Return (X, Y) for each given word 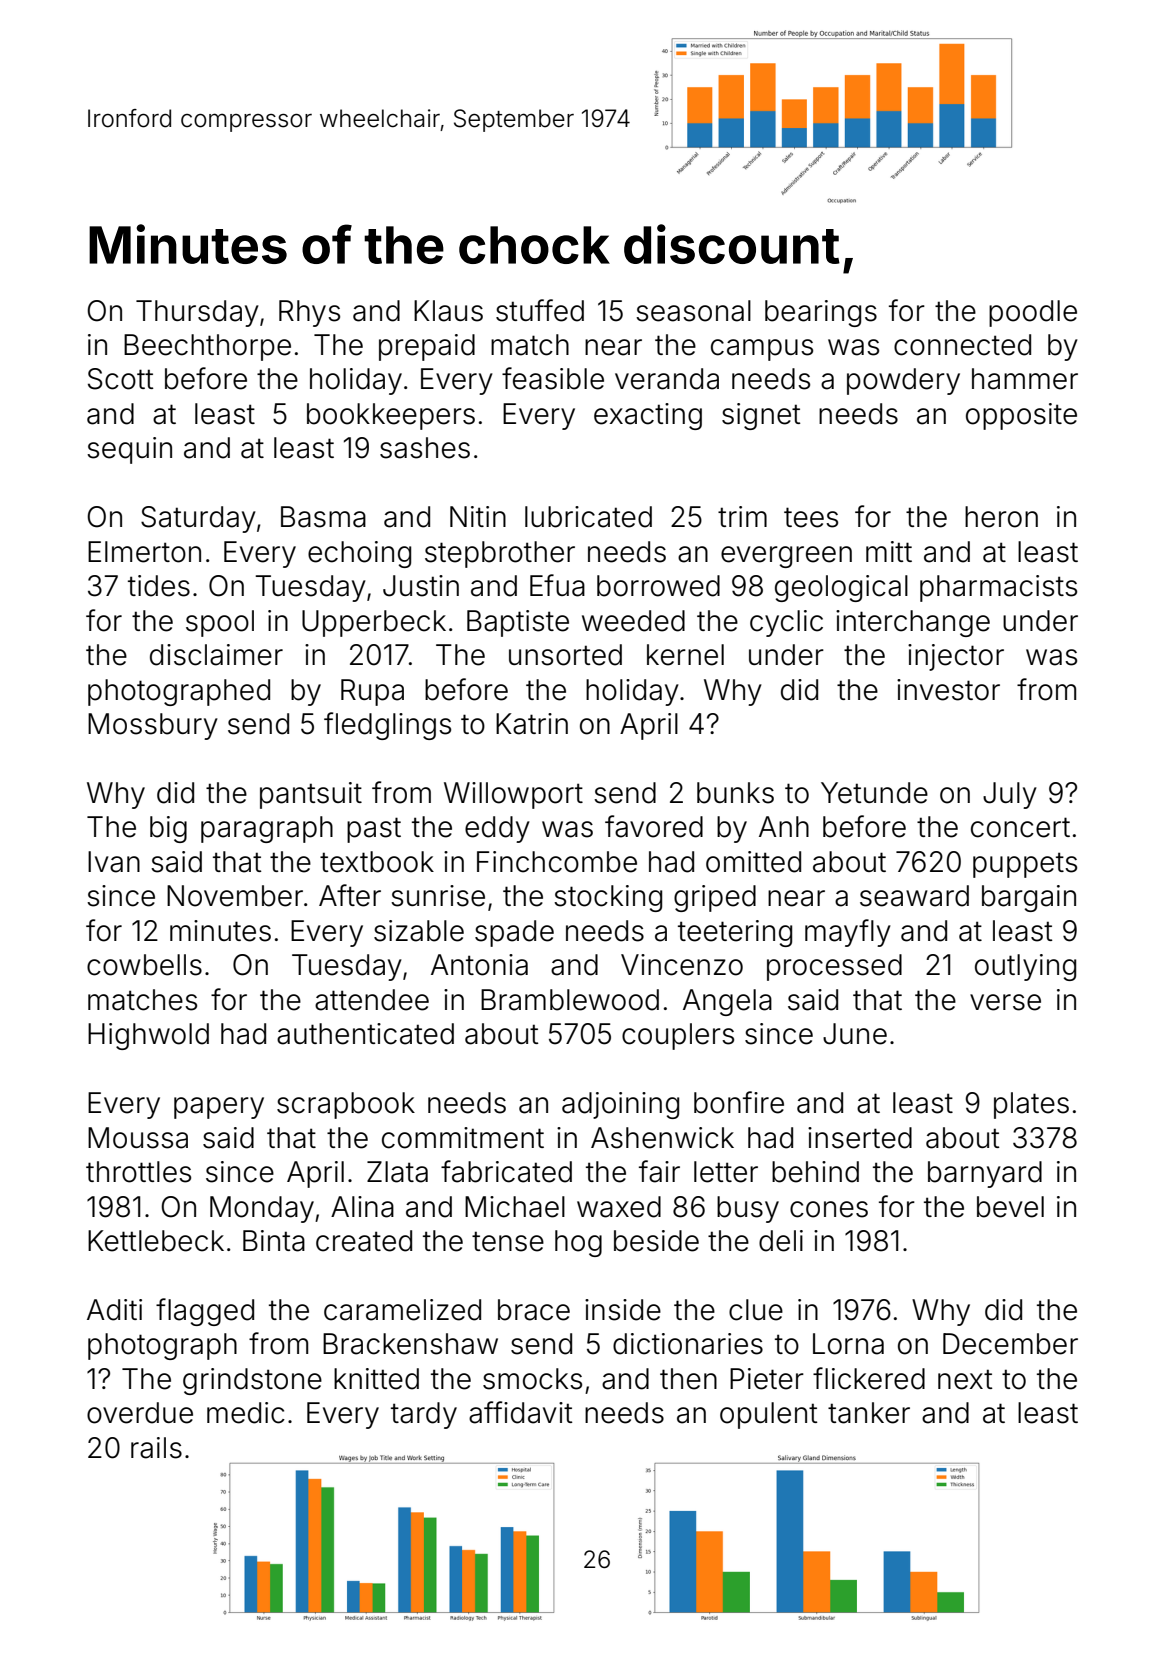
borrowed (658, 586)
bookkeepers (391, 416)
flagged (205, 1312)
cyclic (786, 623)
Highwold (148, 1036)
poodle (1033, 313)
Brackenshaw (410, 1344)
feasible (553, 378)
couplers (678, 1036)
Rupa (372, 692)
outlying (1025, 967)
